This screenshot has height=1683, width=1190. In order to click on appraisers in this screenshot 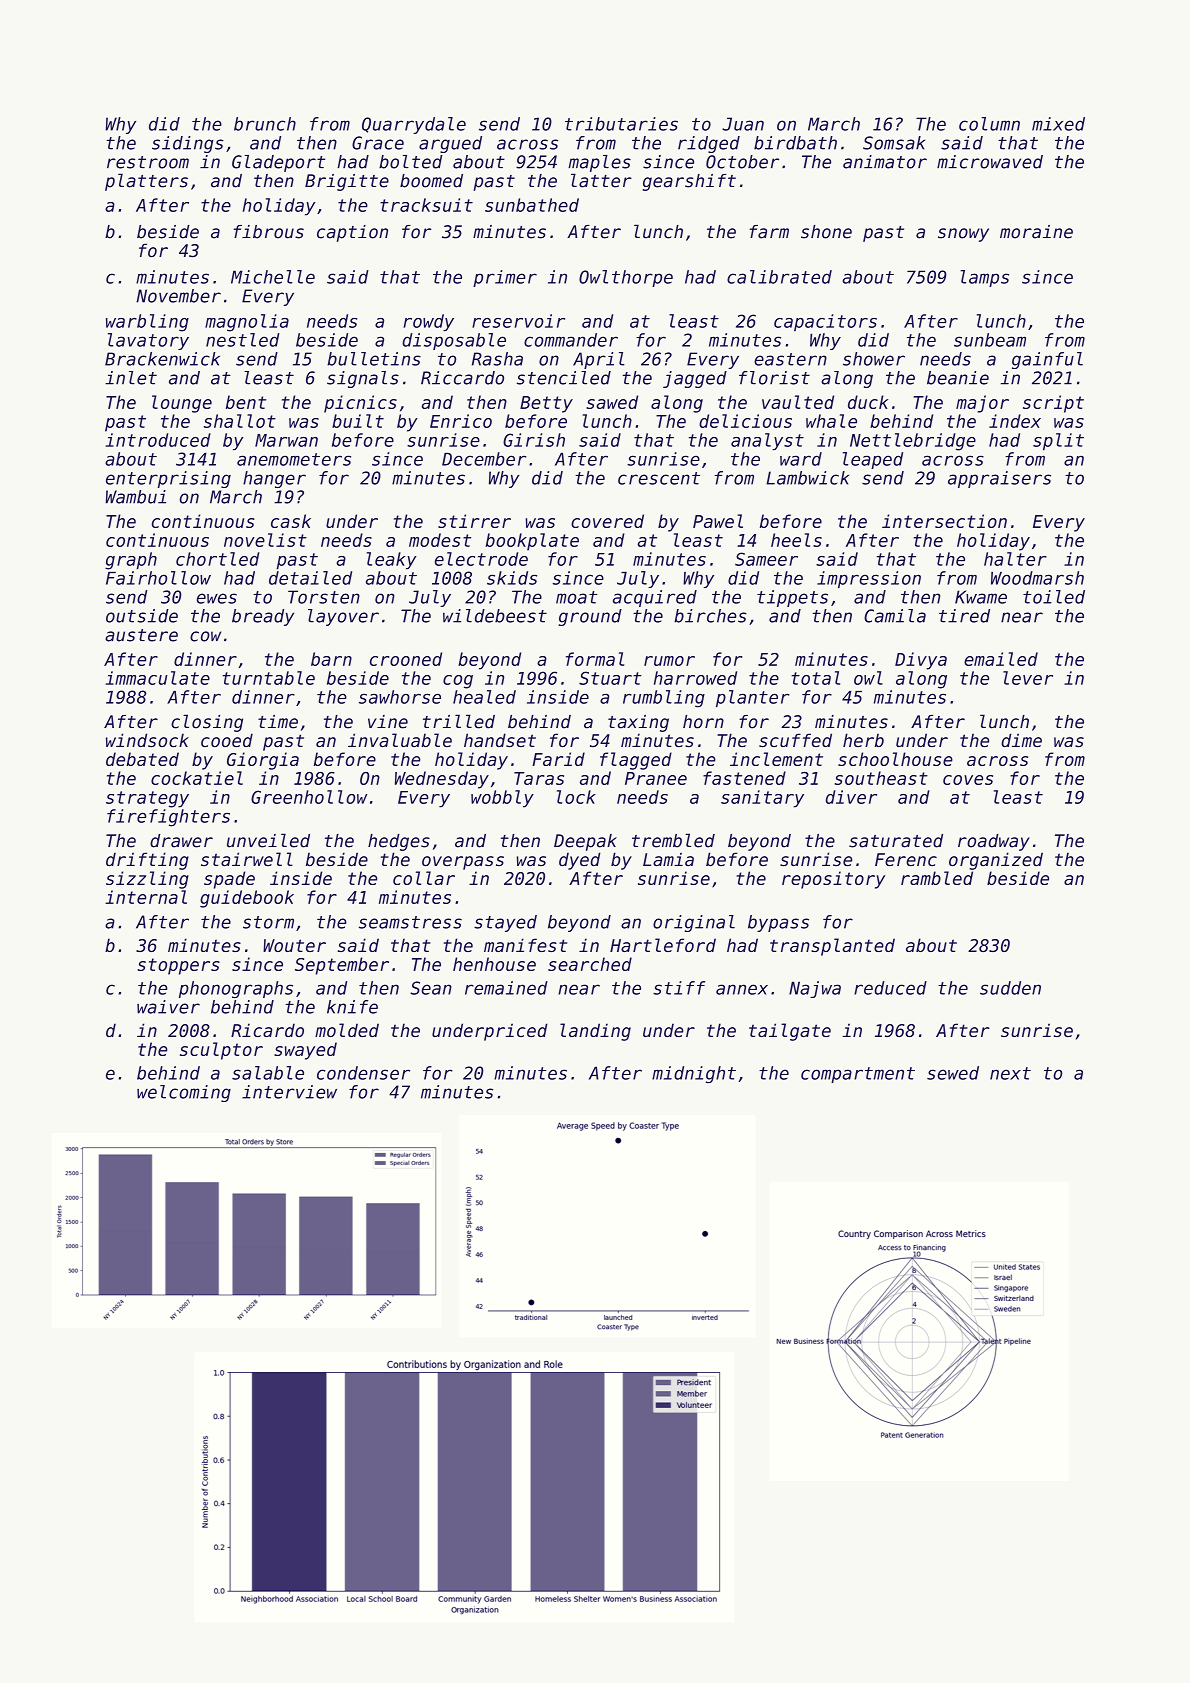, I will do `click(999, 479)`.
